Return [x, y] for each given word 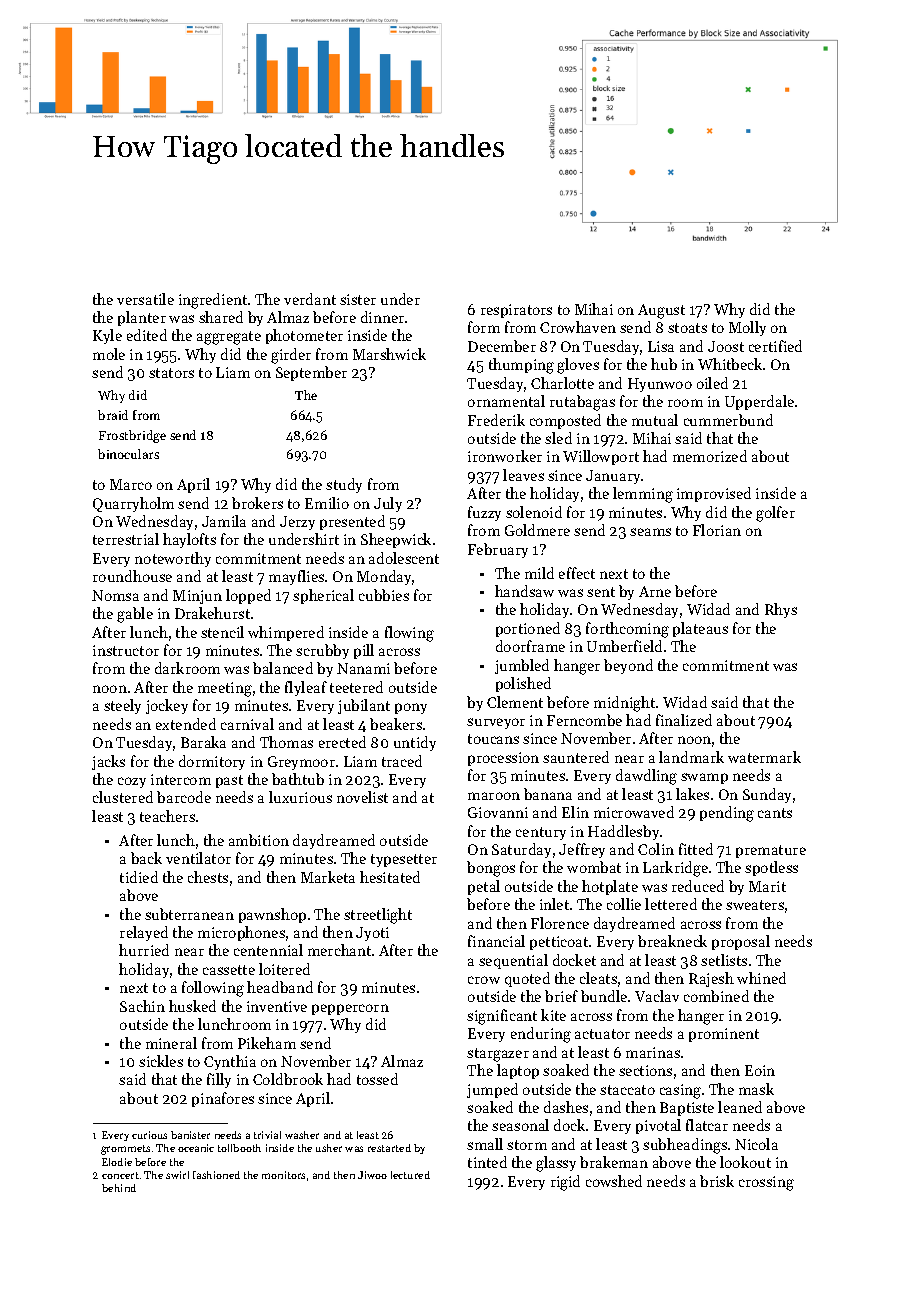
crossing [766, 1183]
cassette [229, 970]
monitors [283, 1175]
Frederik [496, 420]
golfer [775, 514]
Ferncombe [584, 720]
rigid [565, 1183]
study [344, 485]
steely [122, 706]
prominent [724, 1035]
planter [142, 318]
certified [775, 346]
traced [402, 761]
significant [502, 1017]
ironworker [505, 456]
